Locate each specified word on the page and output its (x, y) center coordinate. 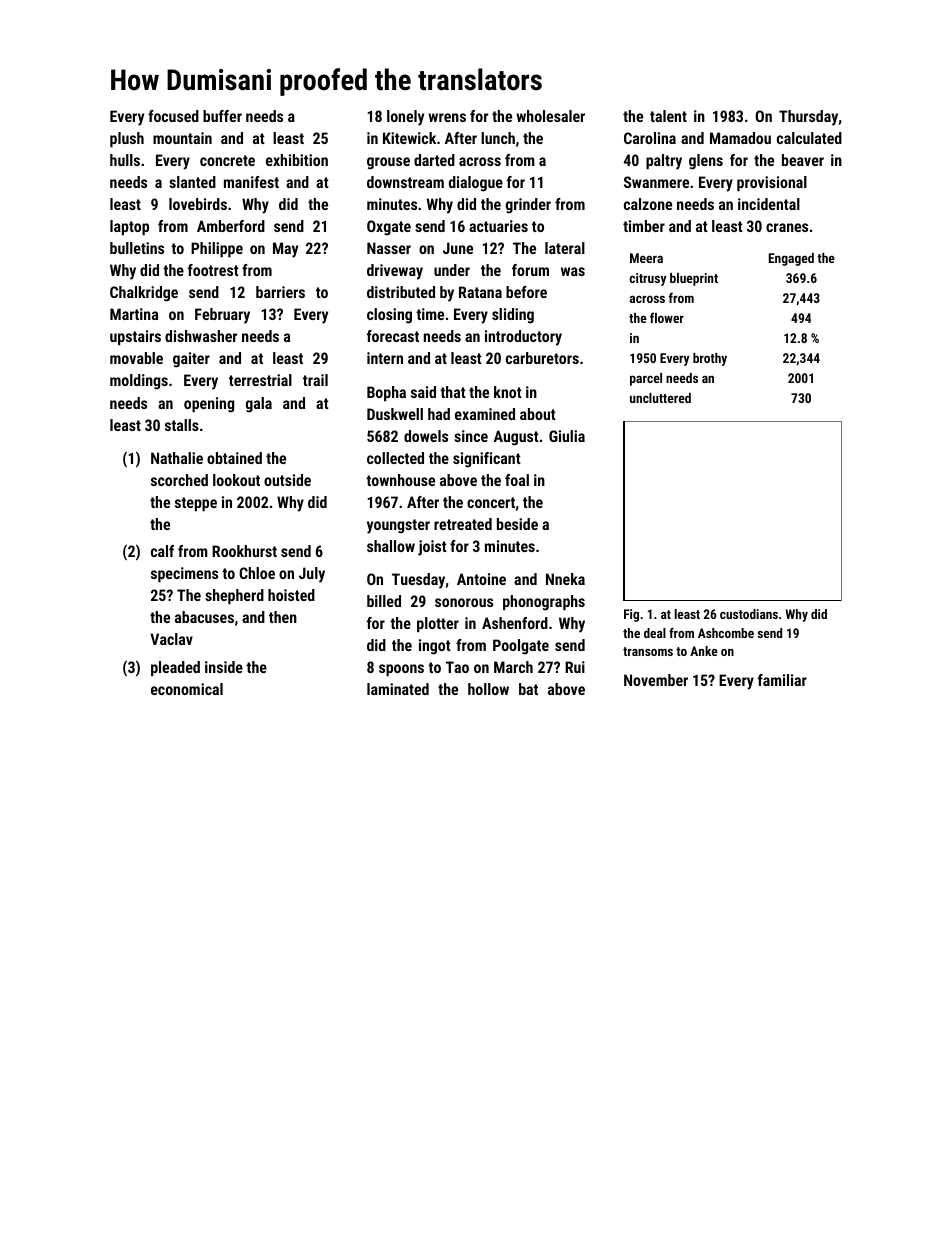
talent (668, 116)
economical (187, 689)
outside (287, 480)
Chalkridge (144, 294)
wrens (447, 117)
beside (517, 524)
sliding (513, 316)
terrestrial (260, 380)
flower (667, 317)
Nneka (565, 579)
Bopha (386, 393)
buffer (222, 116)
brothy (710, 359)
